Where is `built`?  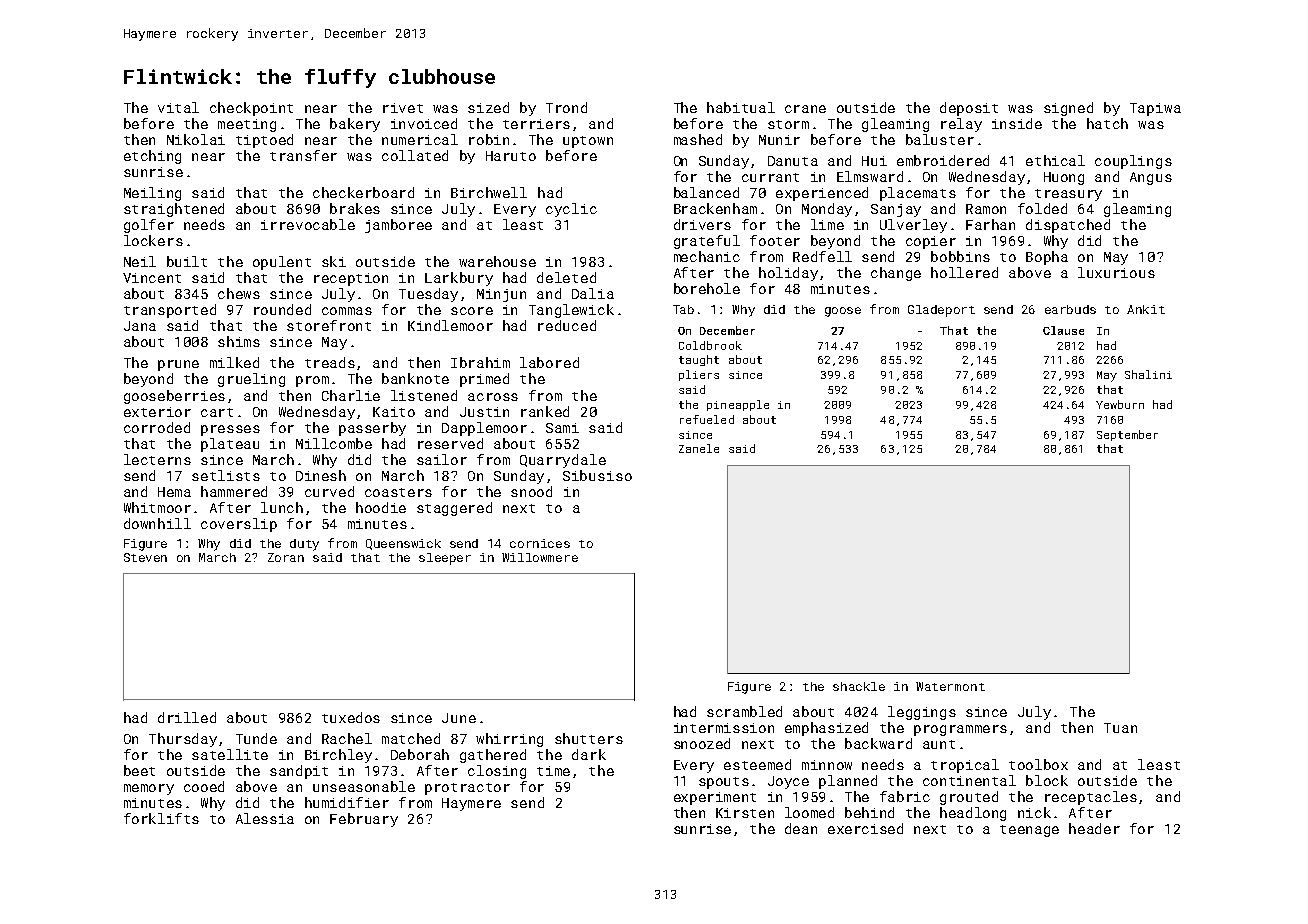
built is located at coordinates (187, 261).
